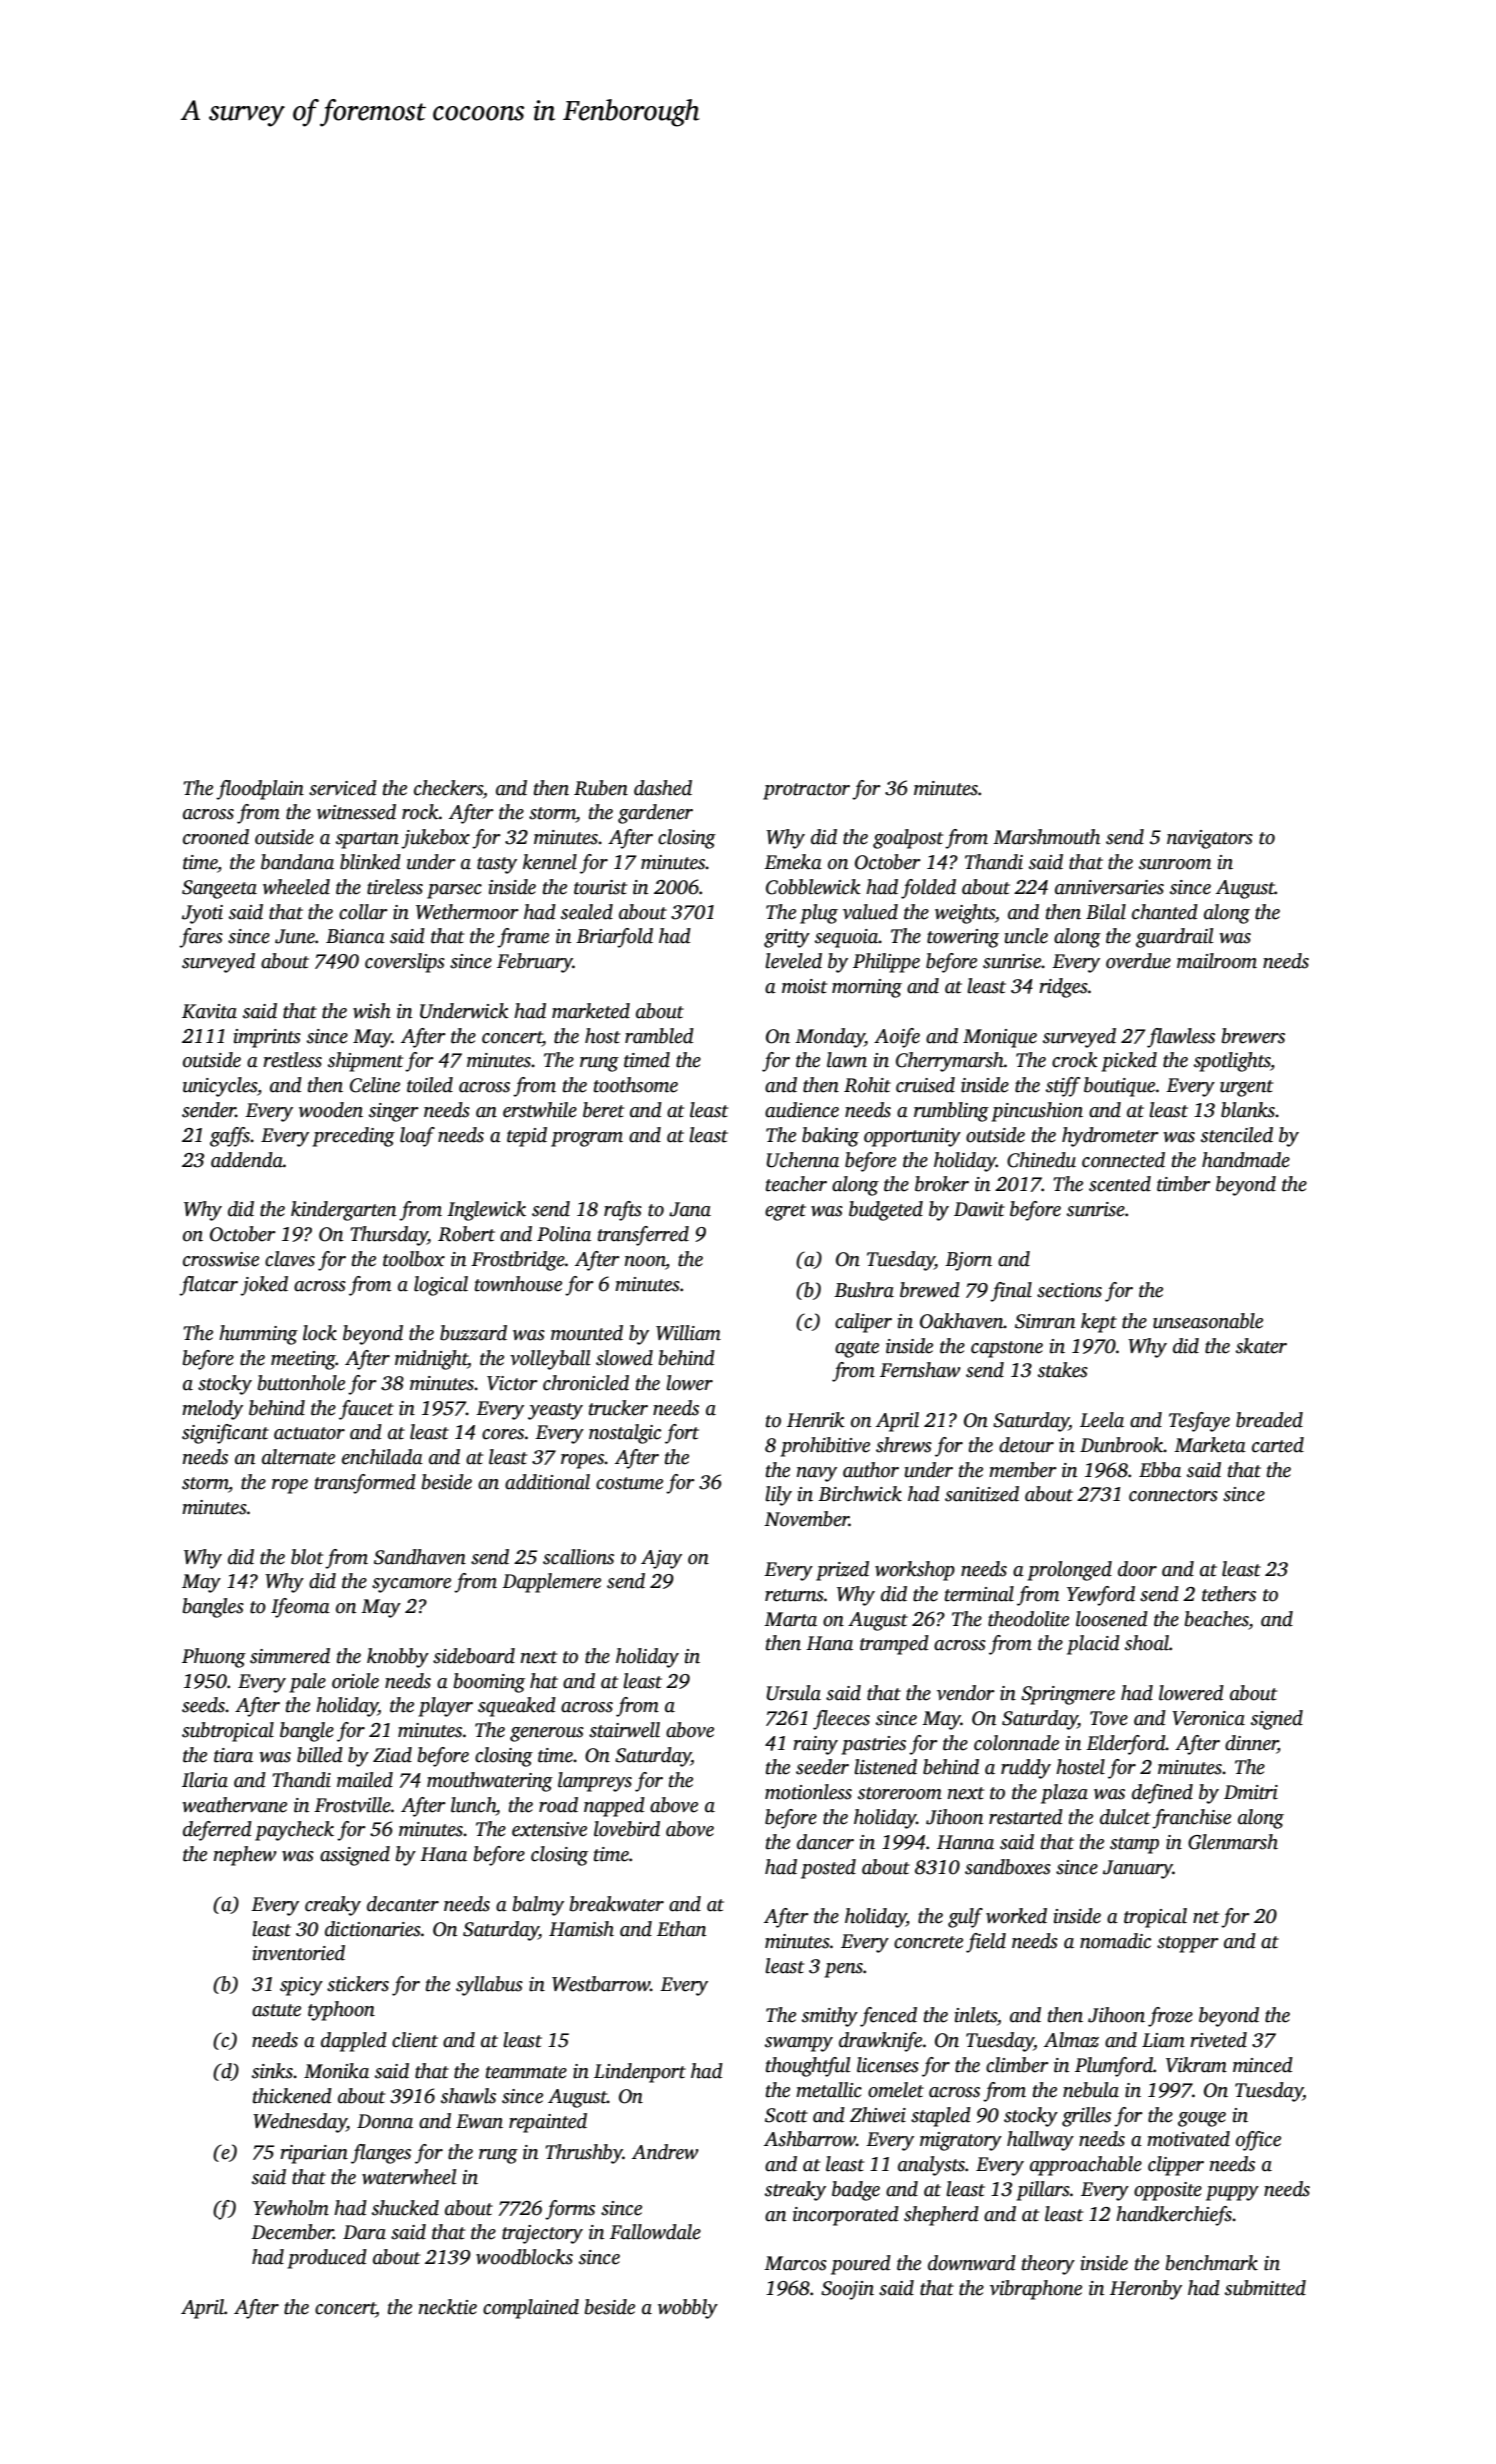 The width and height of the image is (1496, 2464). What do you see at coordinates (578, 1557) in the image?
I see `scallions` at bounding box center [578, 1557].
